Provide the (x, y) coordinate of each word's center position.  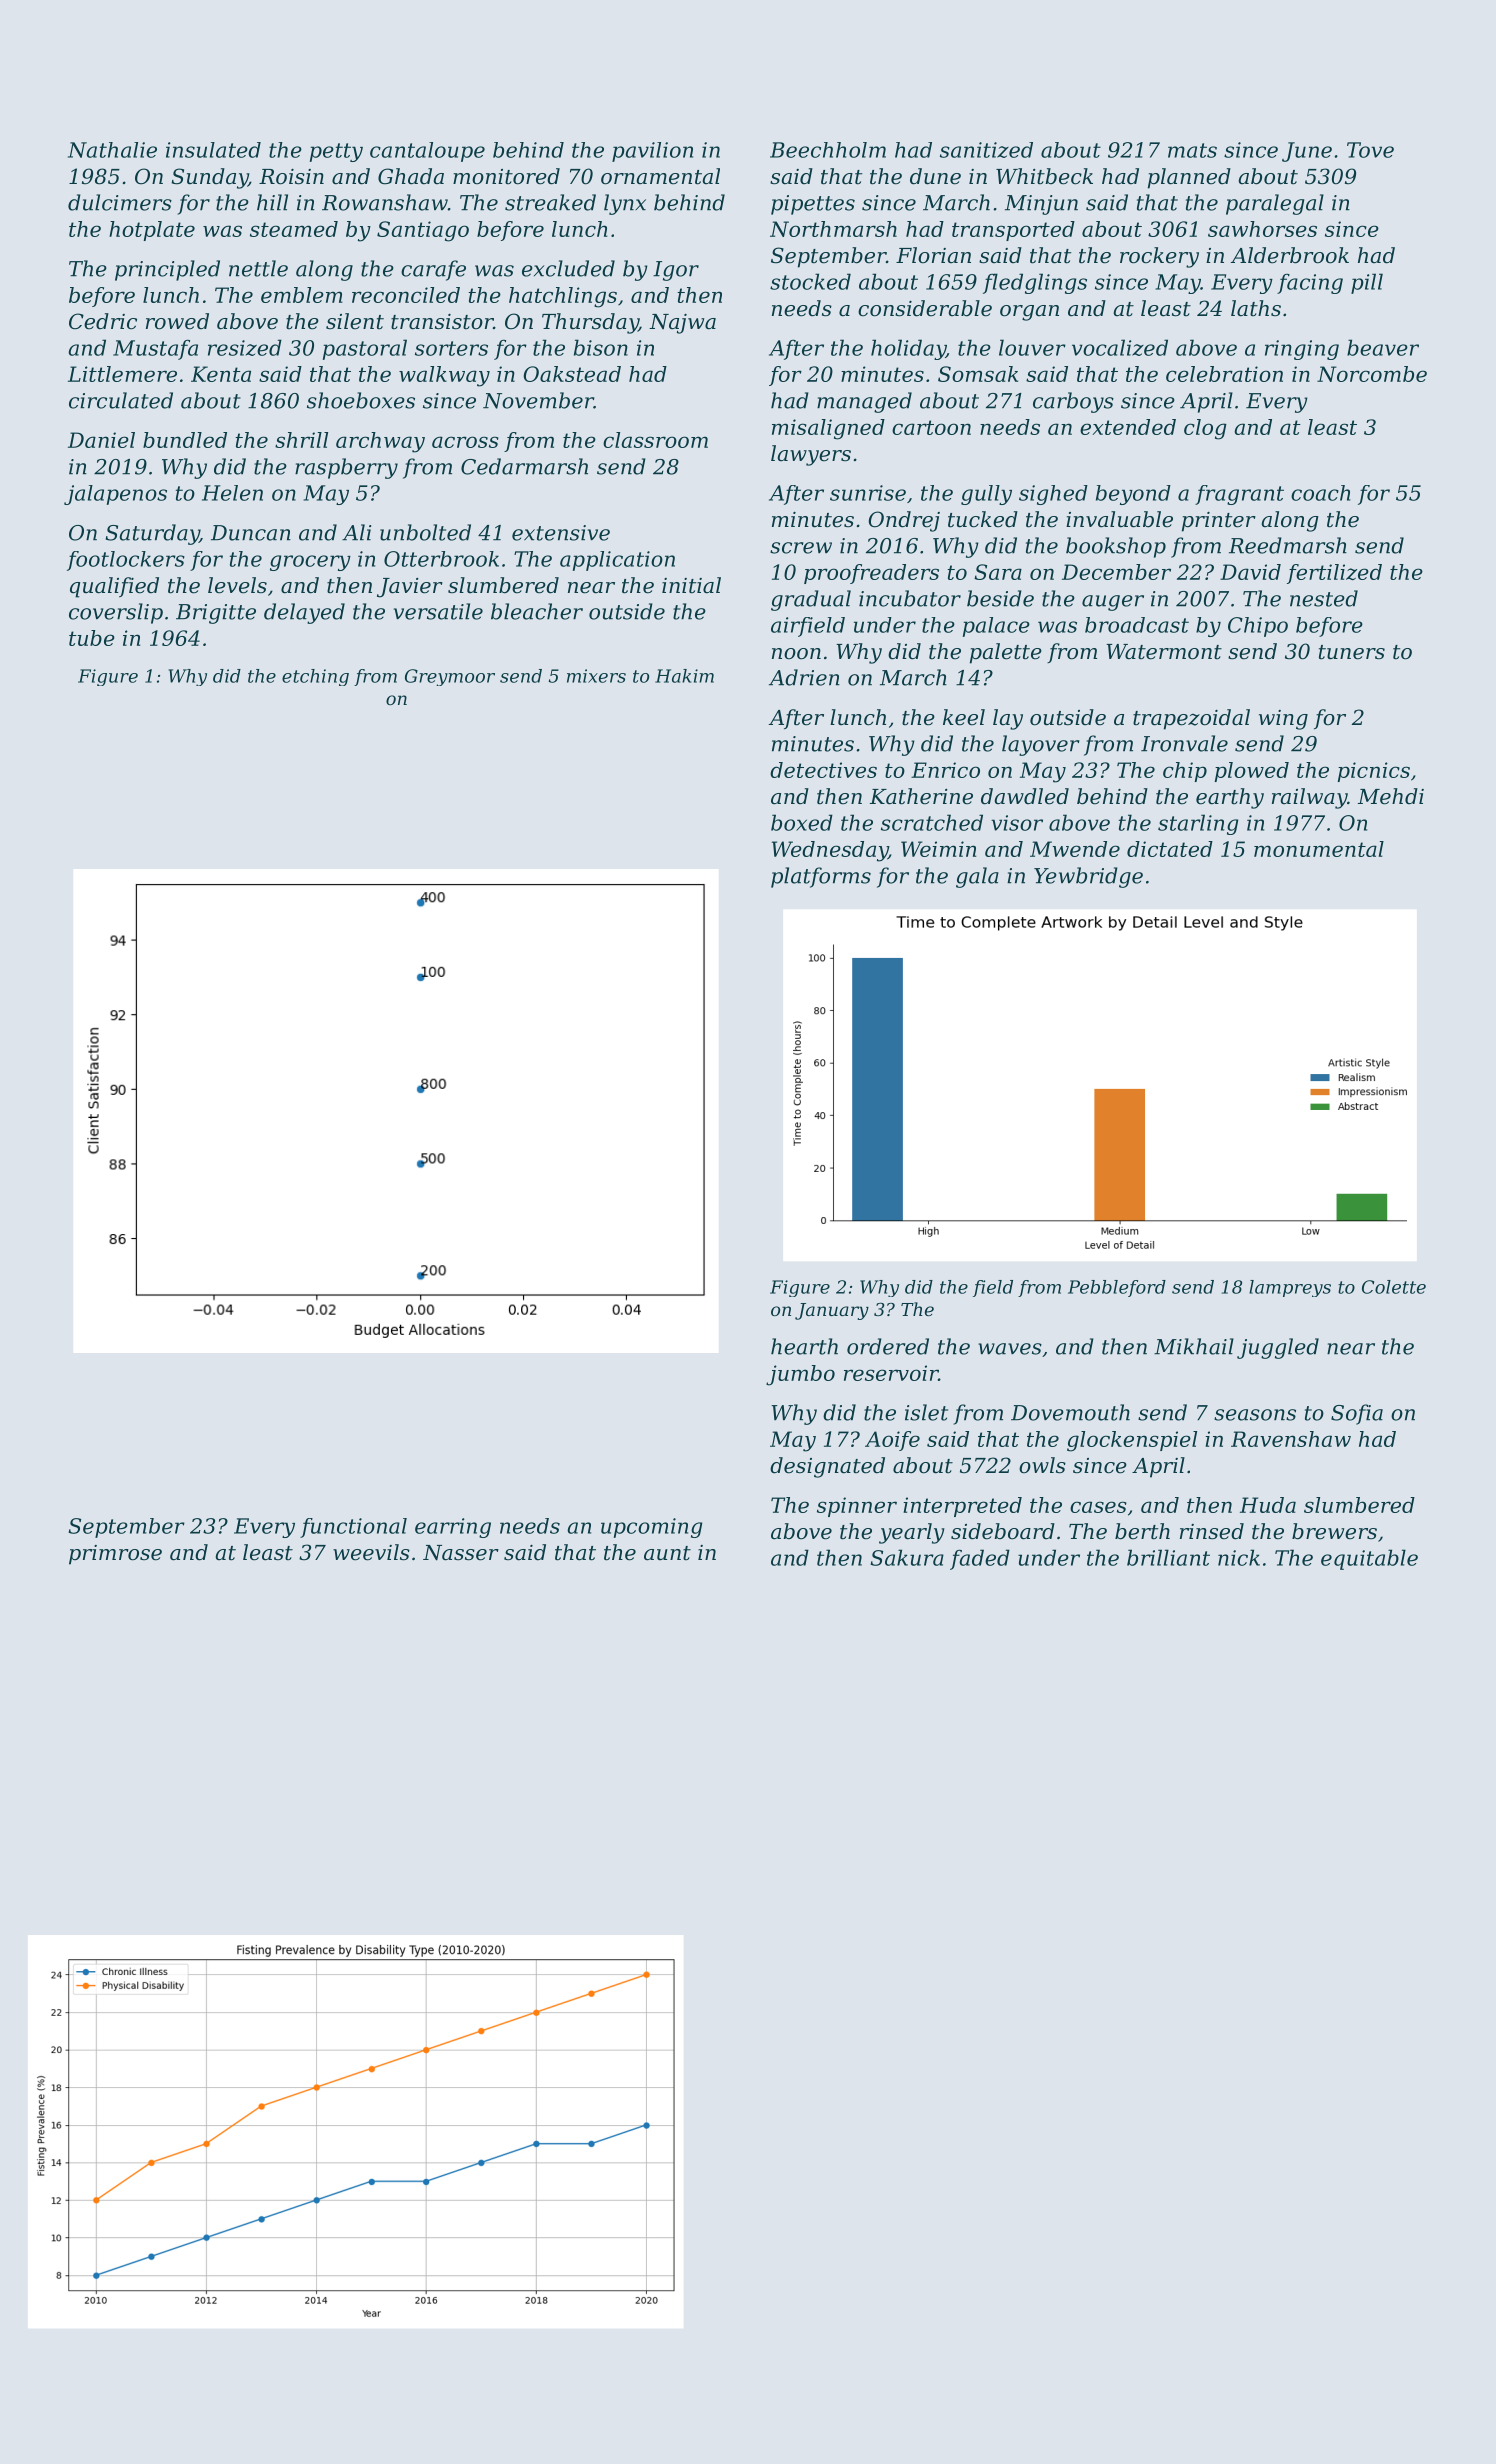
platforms (821, 877)
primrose (115, 1555)
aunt (667, 1553)
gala (977, 877)
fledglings (1035, 283)
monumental (1319, 849)
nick (1239, 1557)
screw (801, 548)
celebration (1224, 374)
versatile (438, 611)
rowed (177, 321)
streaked (550, 202)
